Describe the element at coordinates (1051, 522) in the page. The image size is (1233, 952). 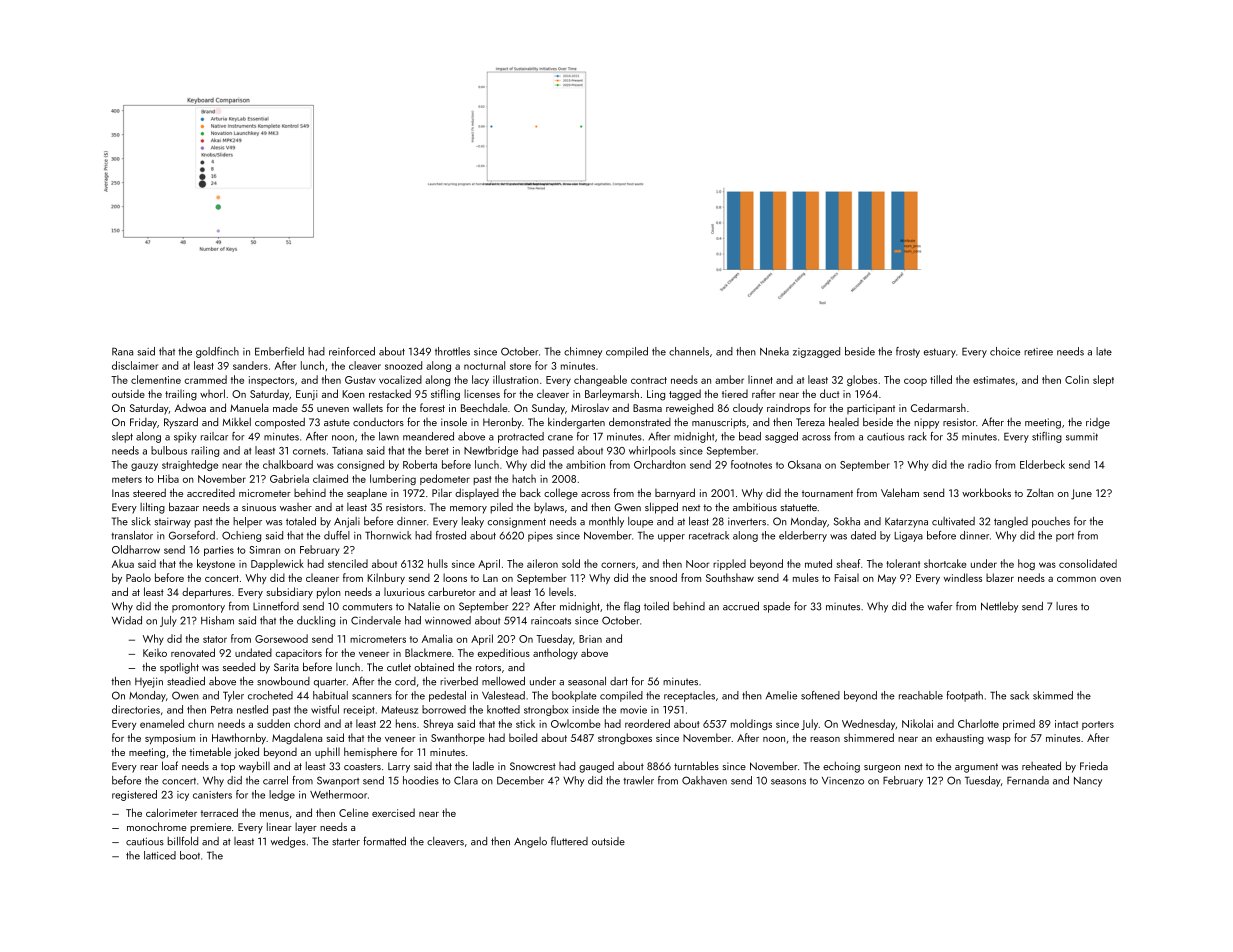
I see `pouches` at that location.
